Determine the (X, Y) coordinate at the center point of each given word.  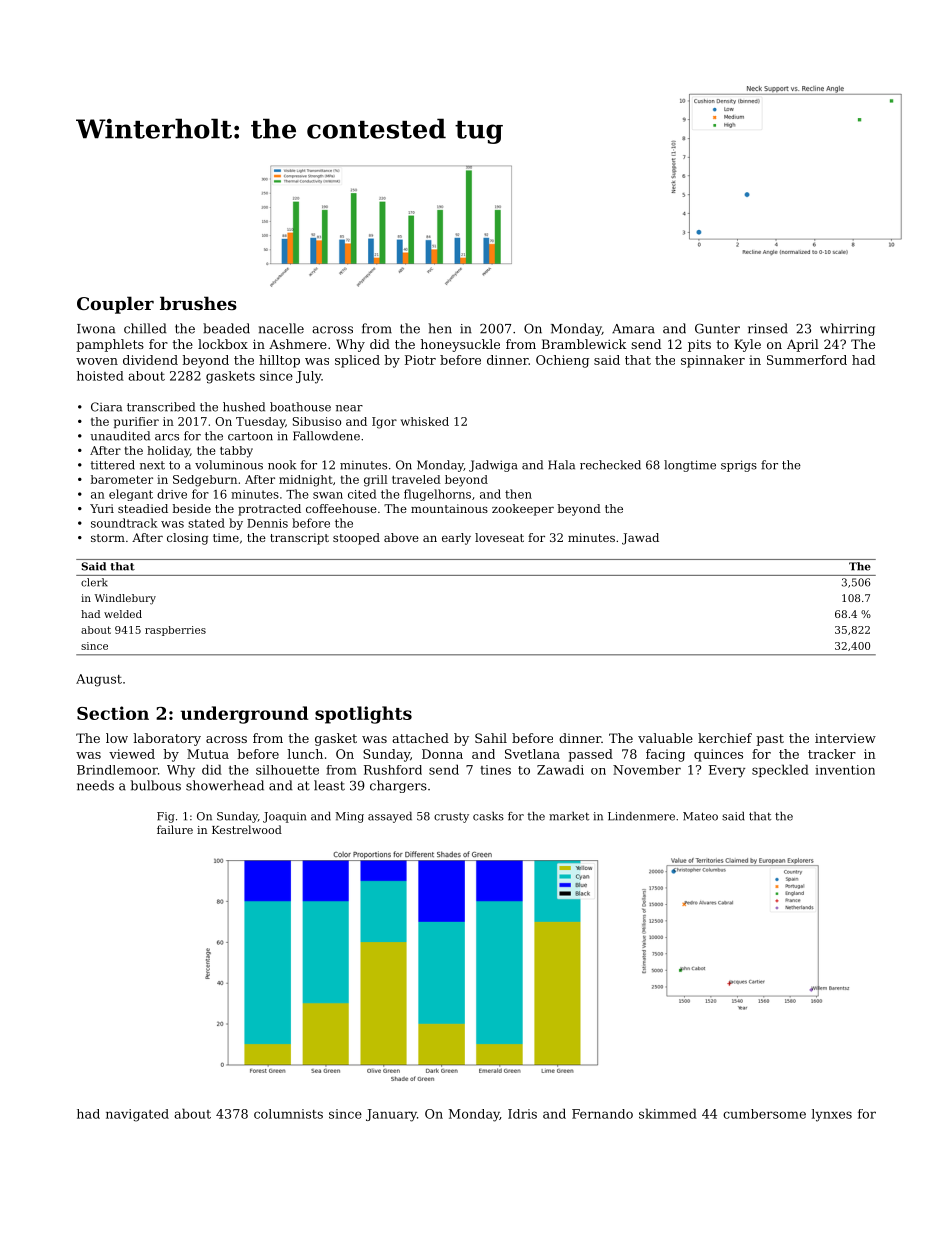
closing (187, 539)
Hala (561, 465)
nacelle (281, 328)
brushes (198, 303)
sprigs (739, 466)
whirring (847, 329)
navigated (137, 1115)
